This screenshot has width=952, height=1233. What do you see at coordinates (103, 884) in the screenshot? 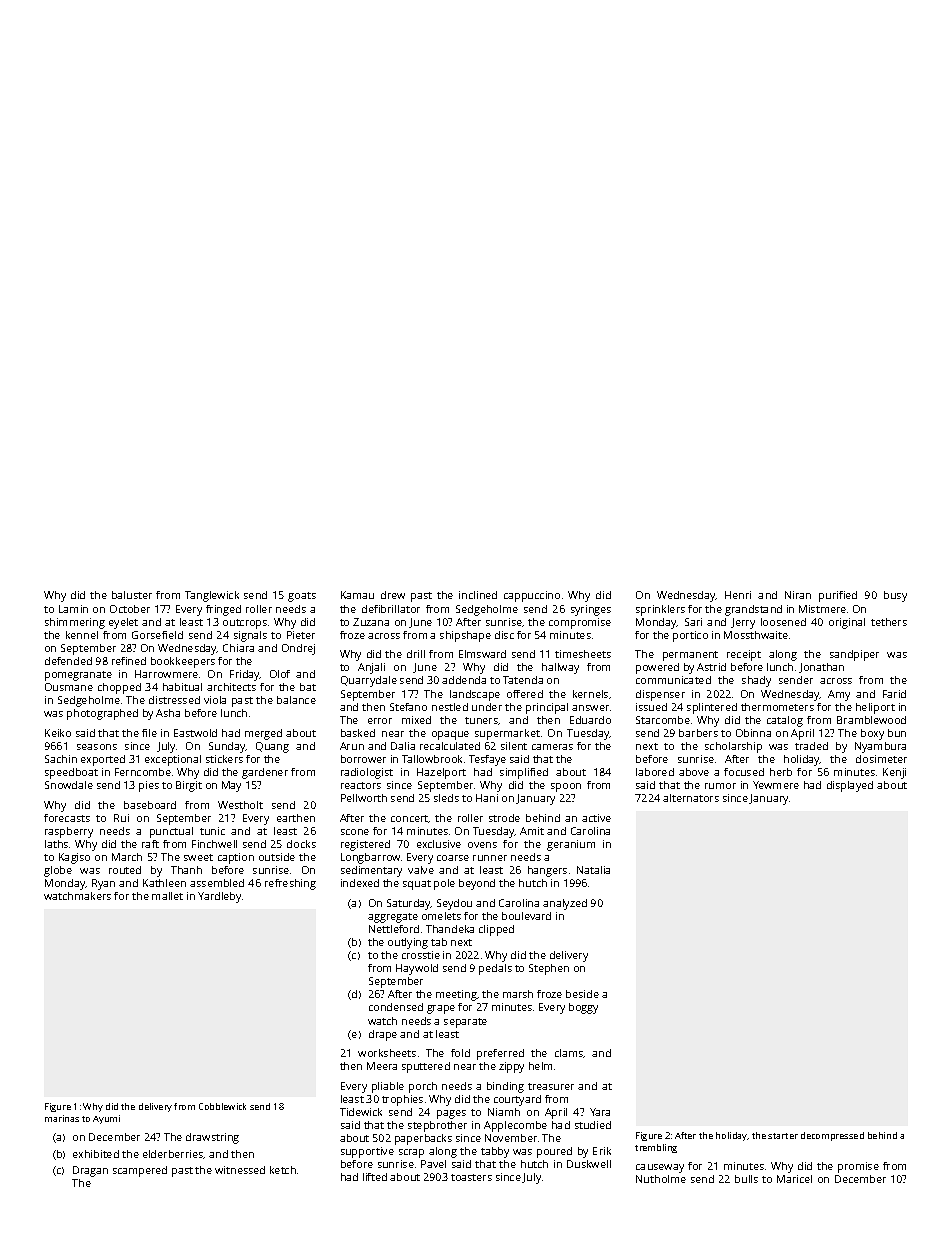
I see `Ryan` at bounding box center [103, 884].
